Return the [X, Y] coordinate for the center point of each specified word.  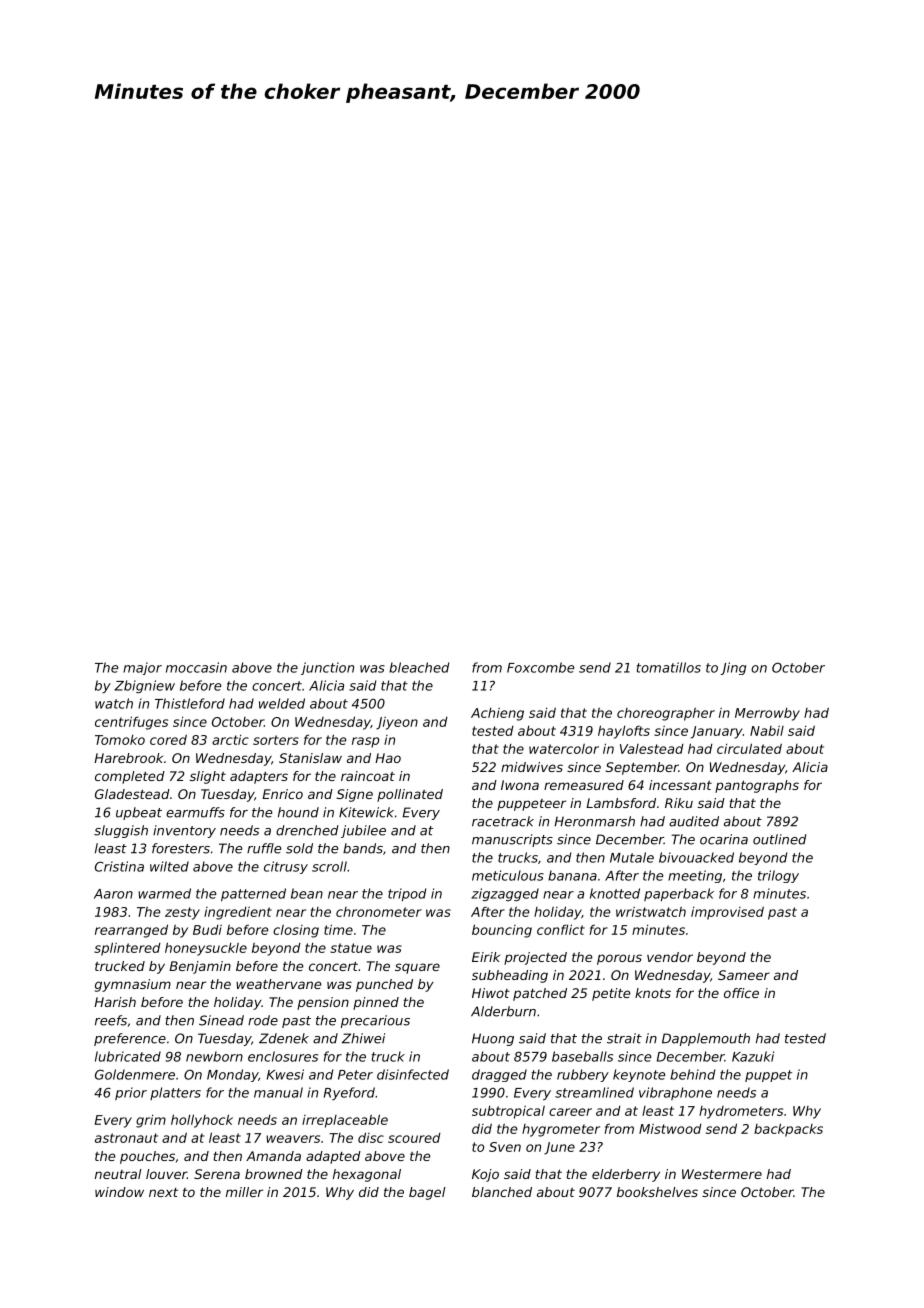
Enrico [282, 794]
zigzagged [505, 894]
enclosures [283, 1056]
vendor [670, 957]
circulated [749, 748]
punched [384, 985]
